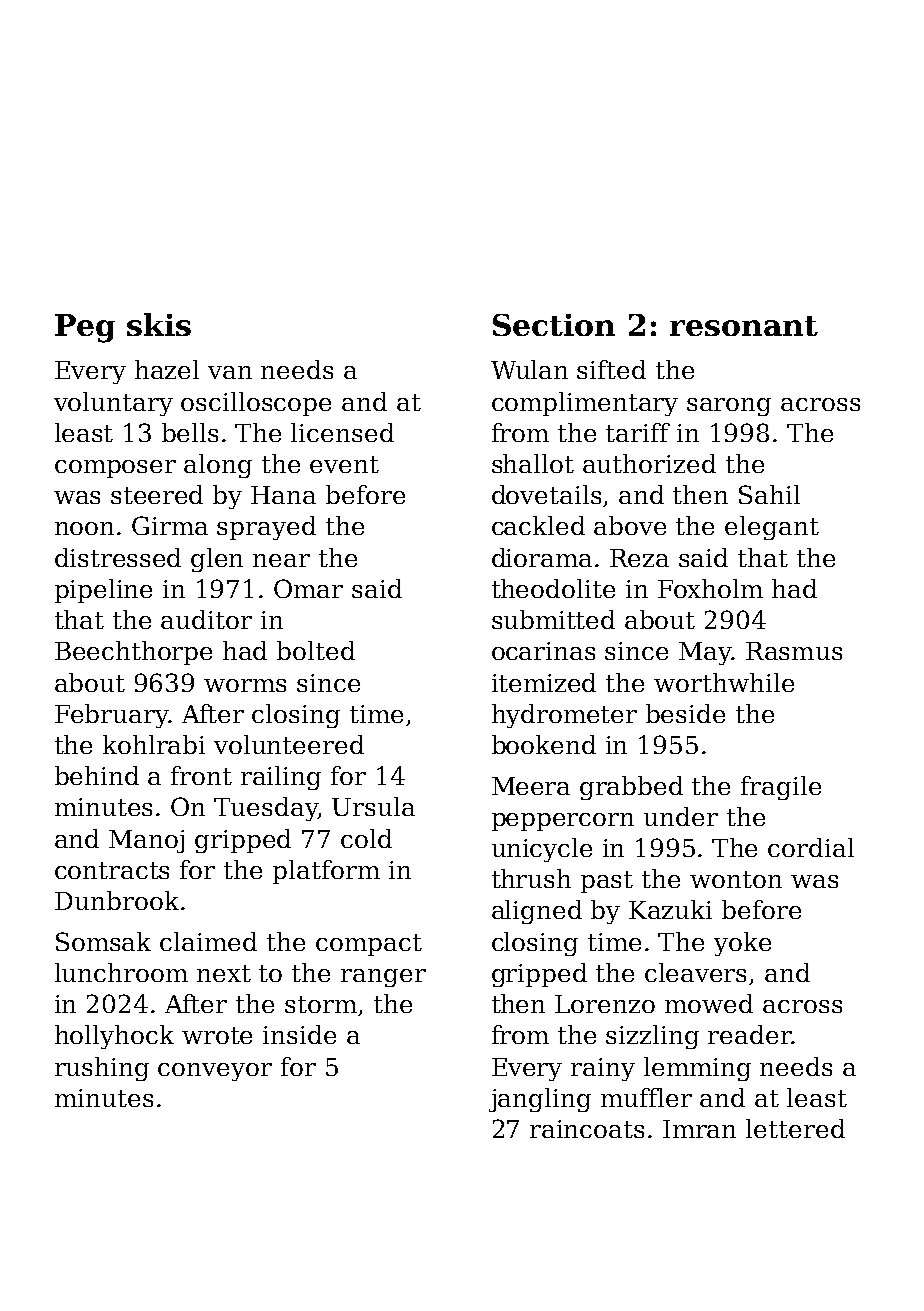  I want to click on Foxholm, so click(710, 588).
